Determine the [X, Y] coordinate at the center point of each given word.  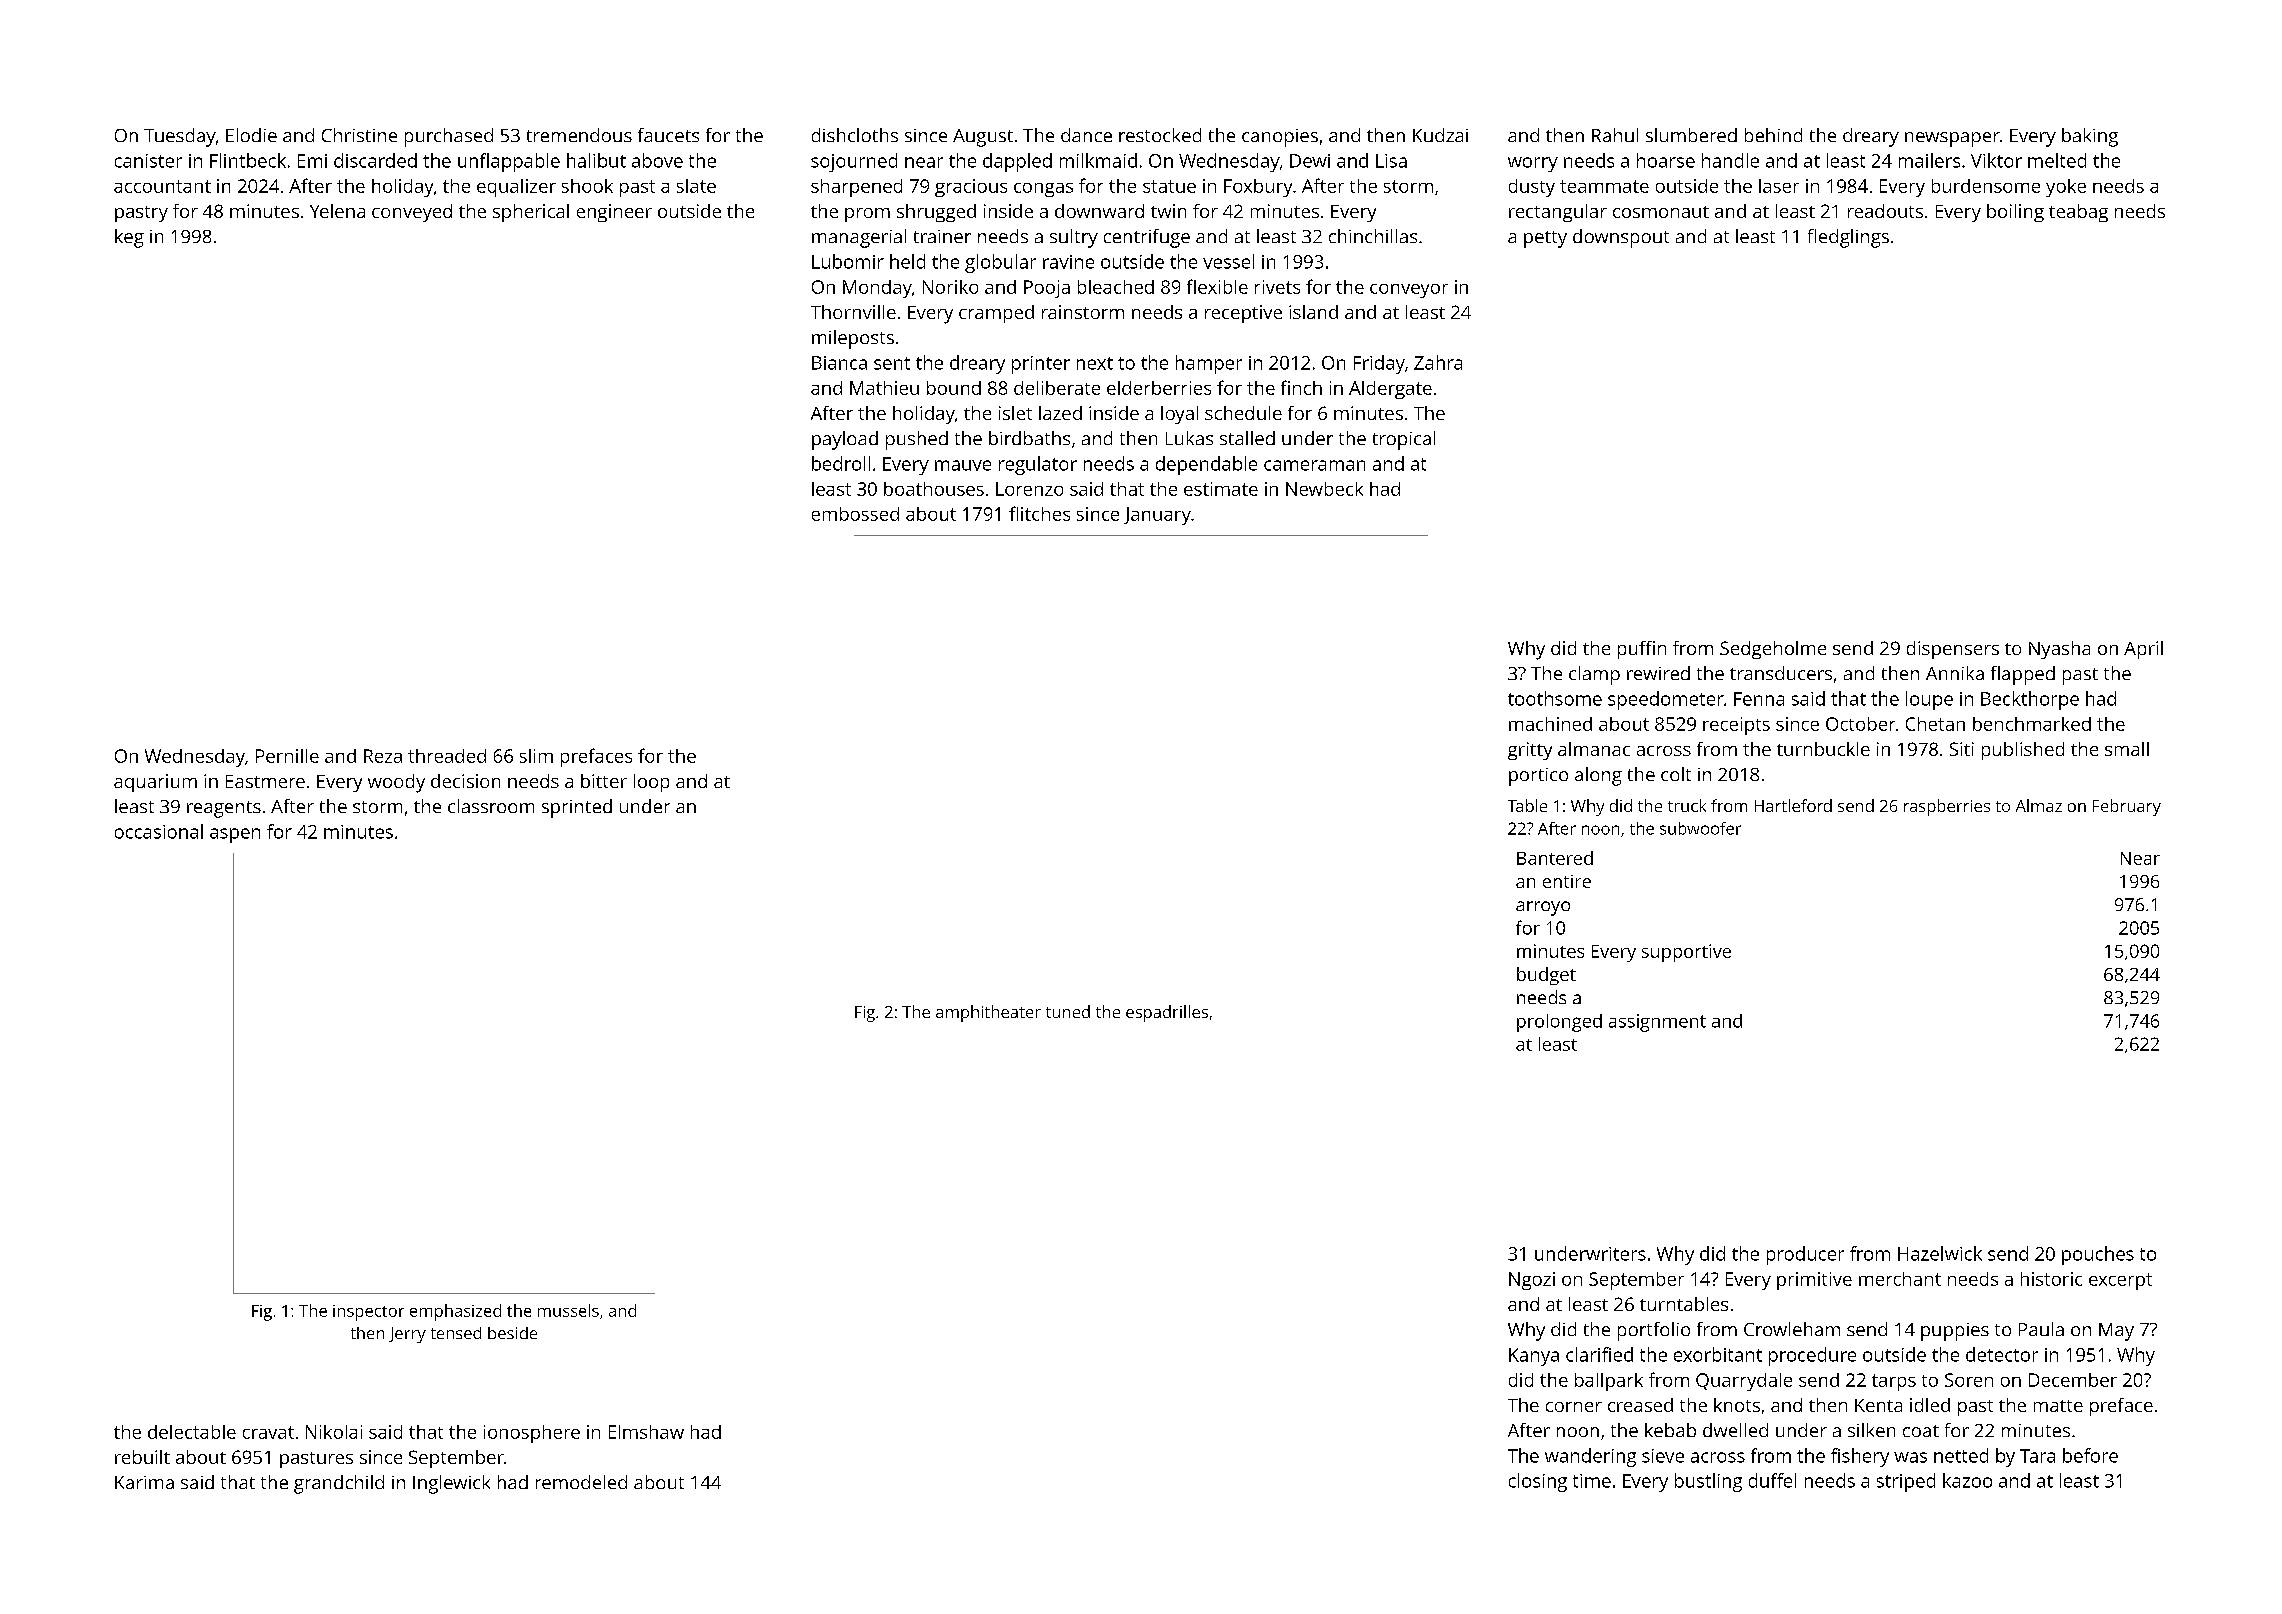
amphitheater [988, 1013]
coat [1921, 1431]
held [907, 261]
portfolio [1654, 1331]
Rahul [1615, 135]
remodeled [581, 1482]
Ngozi [1532, 1281]
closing [1538, 1482]
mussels [568, 1310]
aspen [235, 835]
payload [845, 440]
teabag [2078, 213]
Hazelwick [1940, 1253]
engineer [614, 213]
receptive [1243, 314]
